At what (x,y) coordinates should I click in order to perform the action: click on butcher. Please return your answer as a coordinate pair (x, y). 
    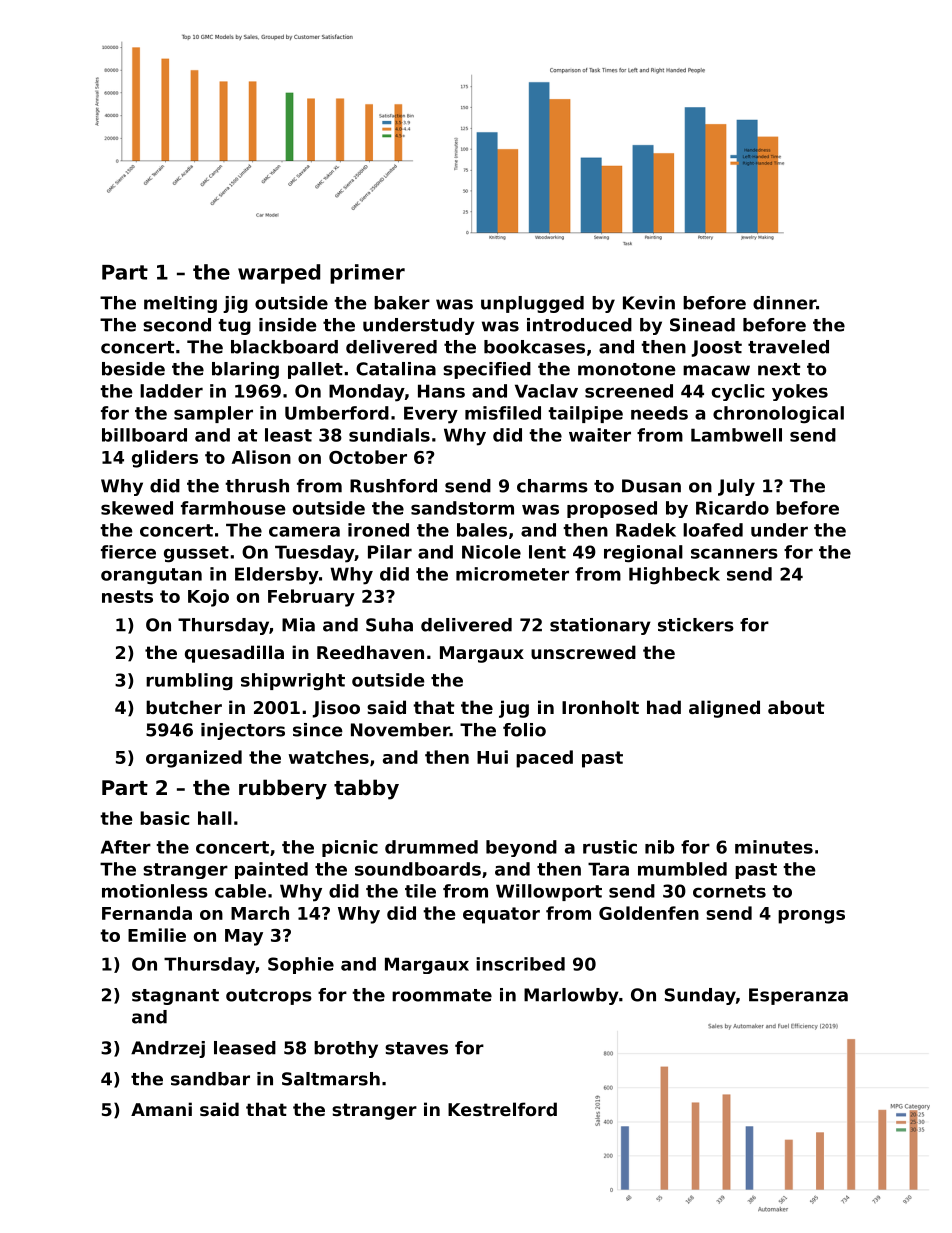
    Looking at the image, I should click on (184, 707).
